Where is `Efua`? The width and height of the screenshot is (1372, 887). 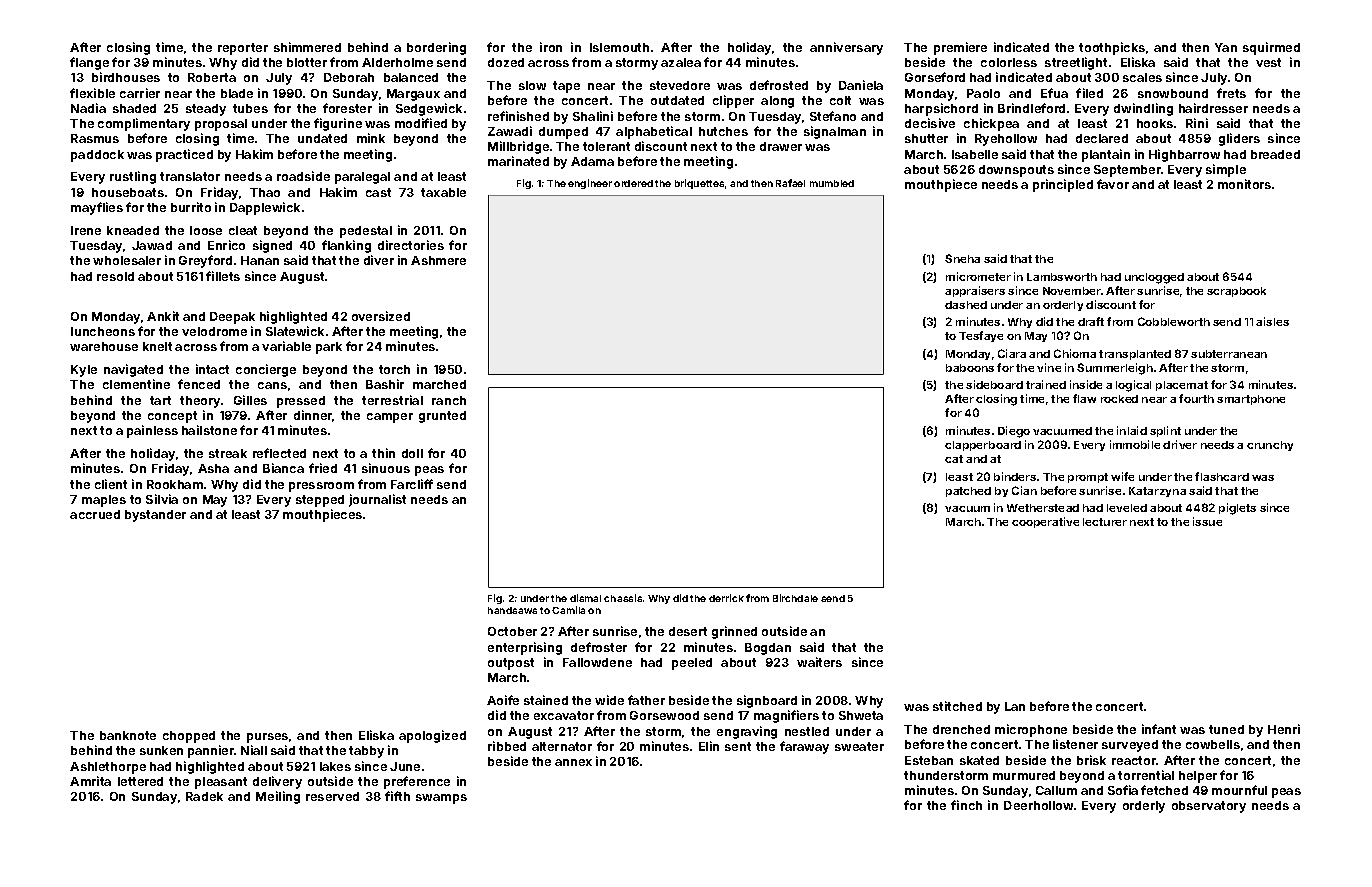 Efua is located at coordinates (1054, 93).
